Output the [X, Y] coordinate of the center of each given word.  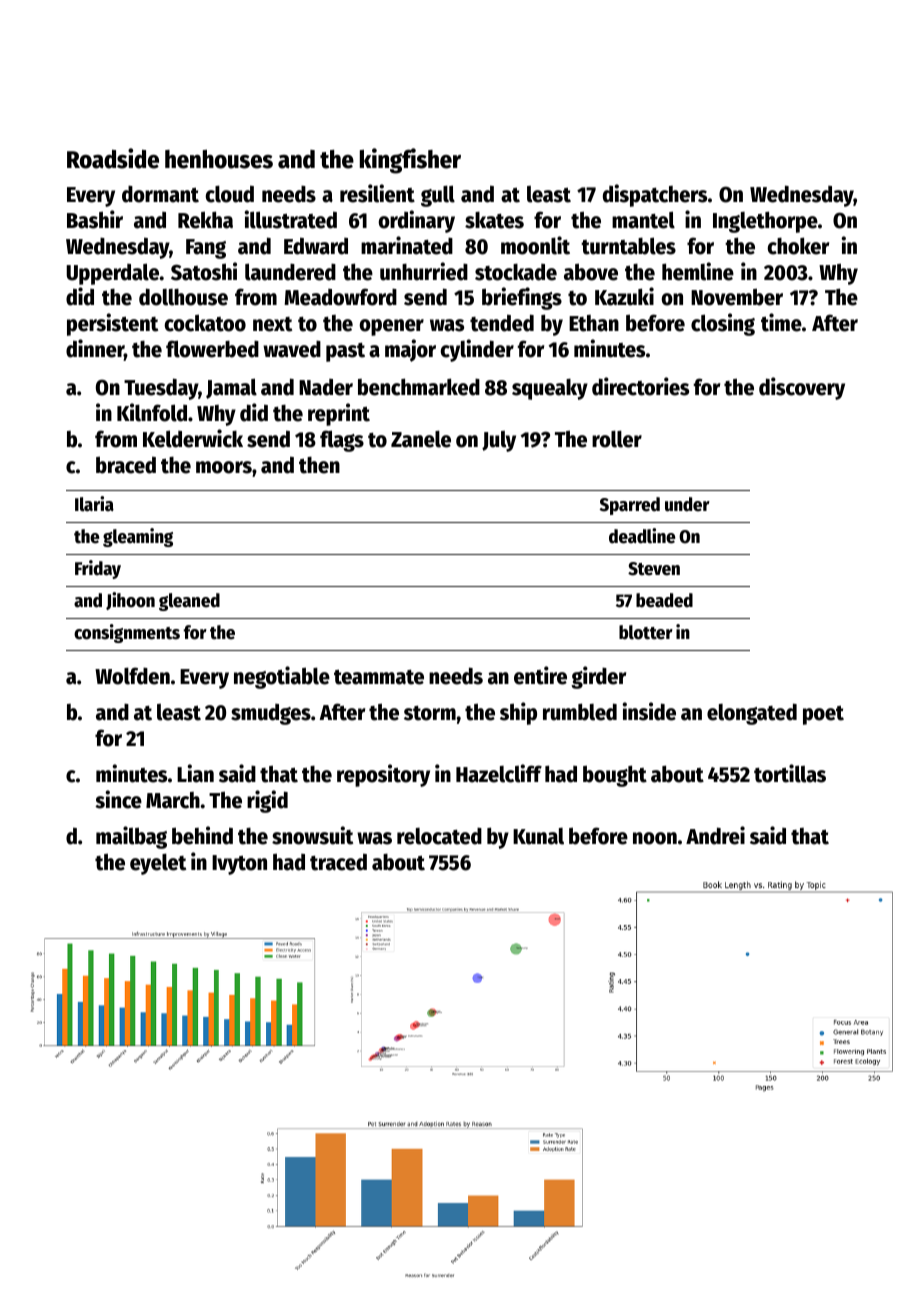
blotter [646, 632]
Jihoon [130, 601]
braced [126, 465]
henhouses [219, 159]
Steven [654, 569]
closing [723, 324]
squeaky [550, 389]
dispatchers [655, 195]
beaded [664, 600]
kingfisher [410, 161]
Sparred [630, 506]
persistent [112, 324]
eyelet [158, 864]
